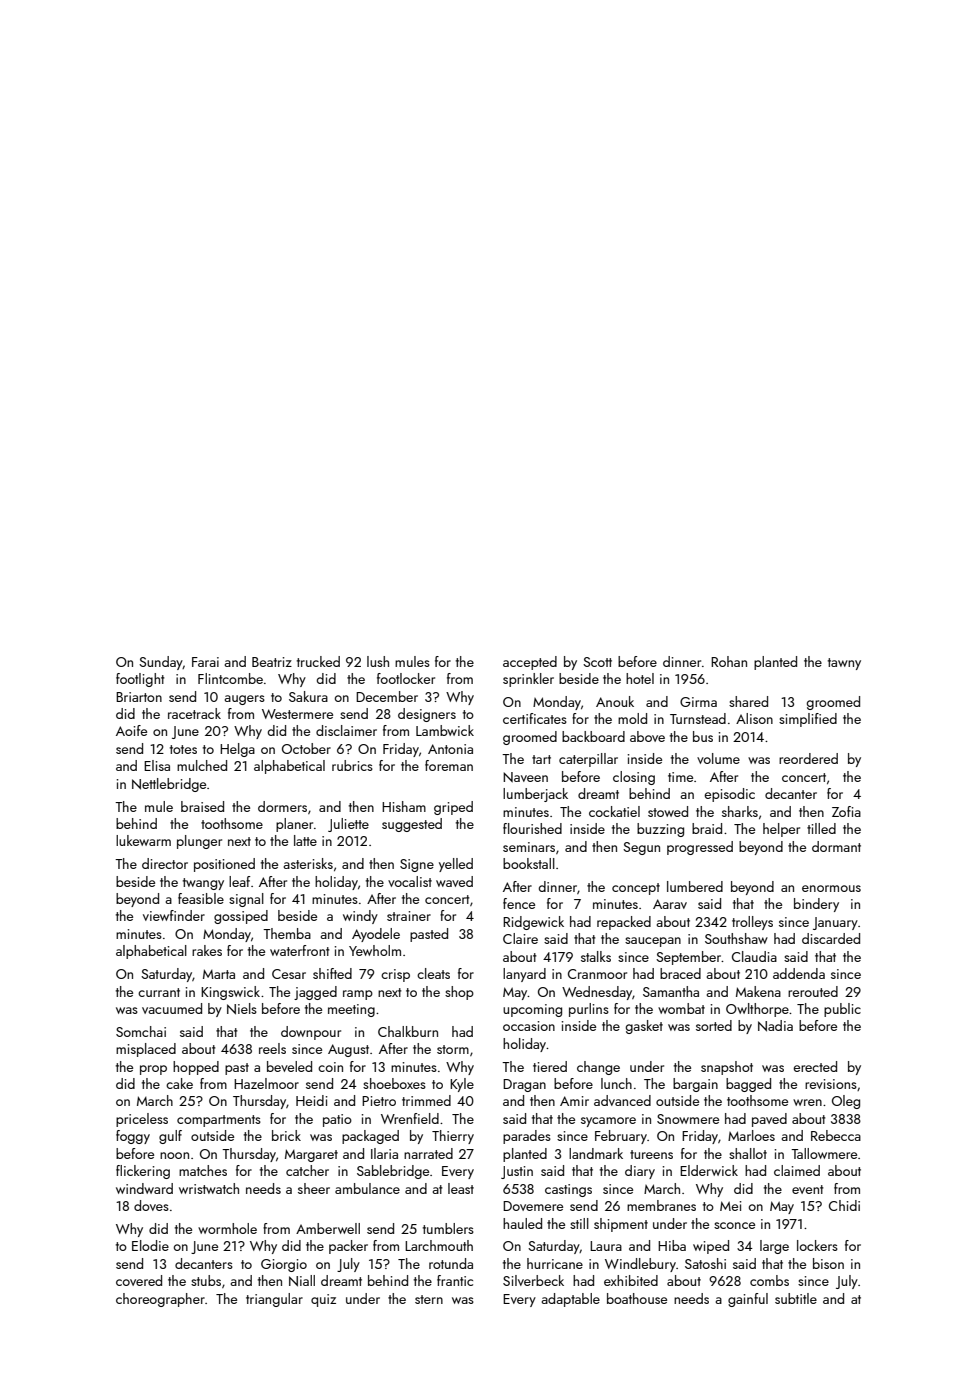  I want to click on Themba, so click(287, 933).
